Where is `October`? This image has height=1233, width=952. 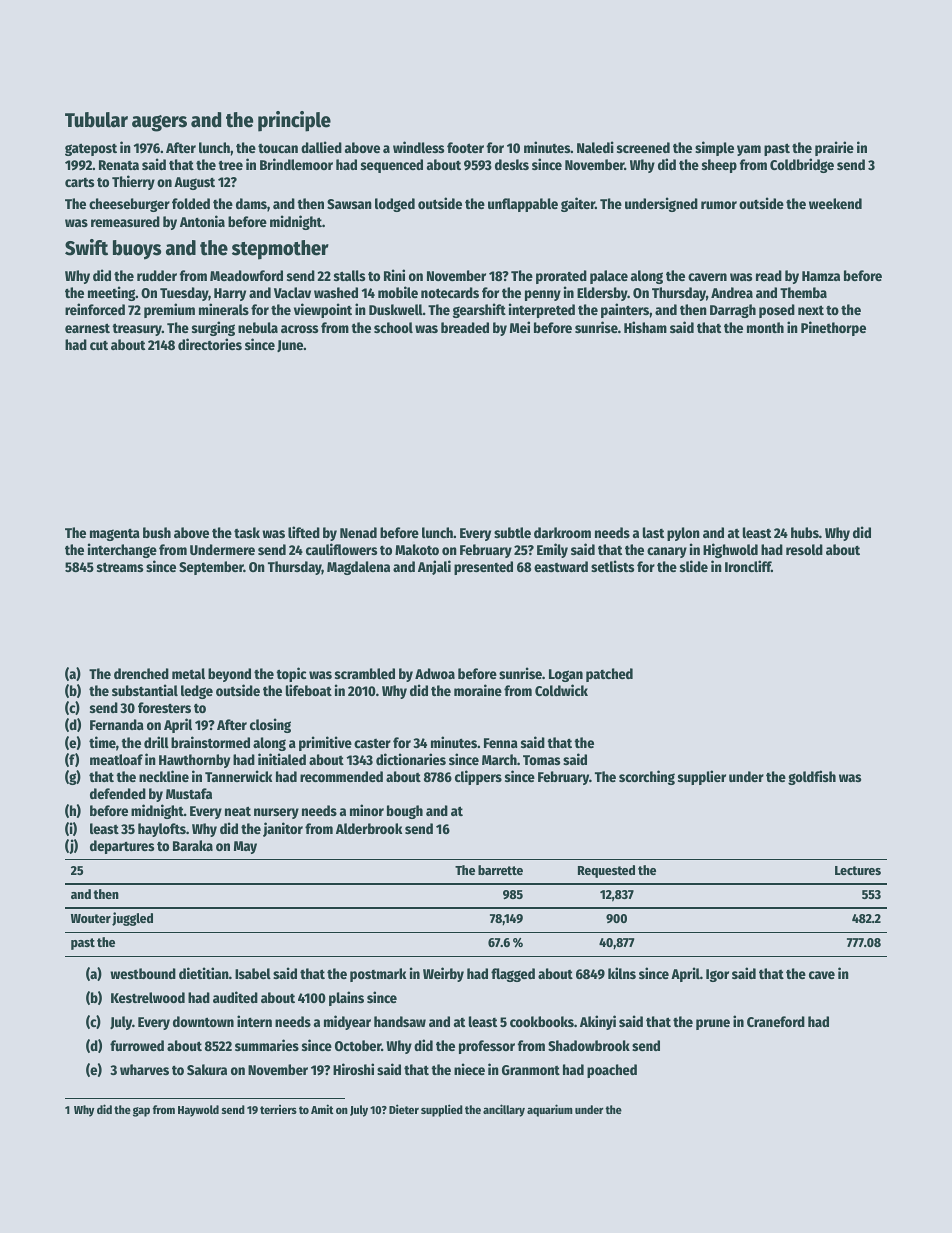
October is located at coordinates (358, 1045).
